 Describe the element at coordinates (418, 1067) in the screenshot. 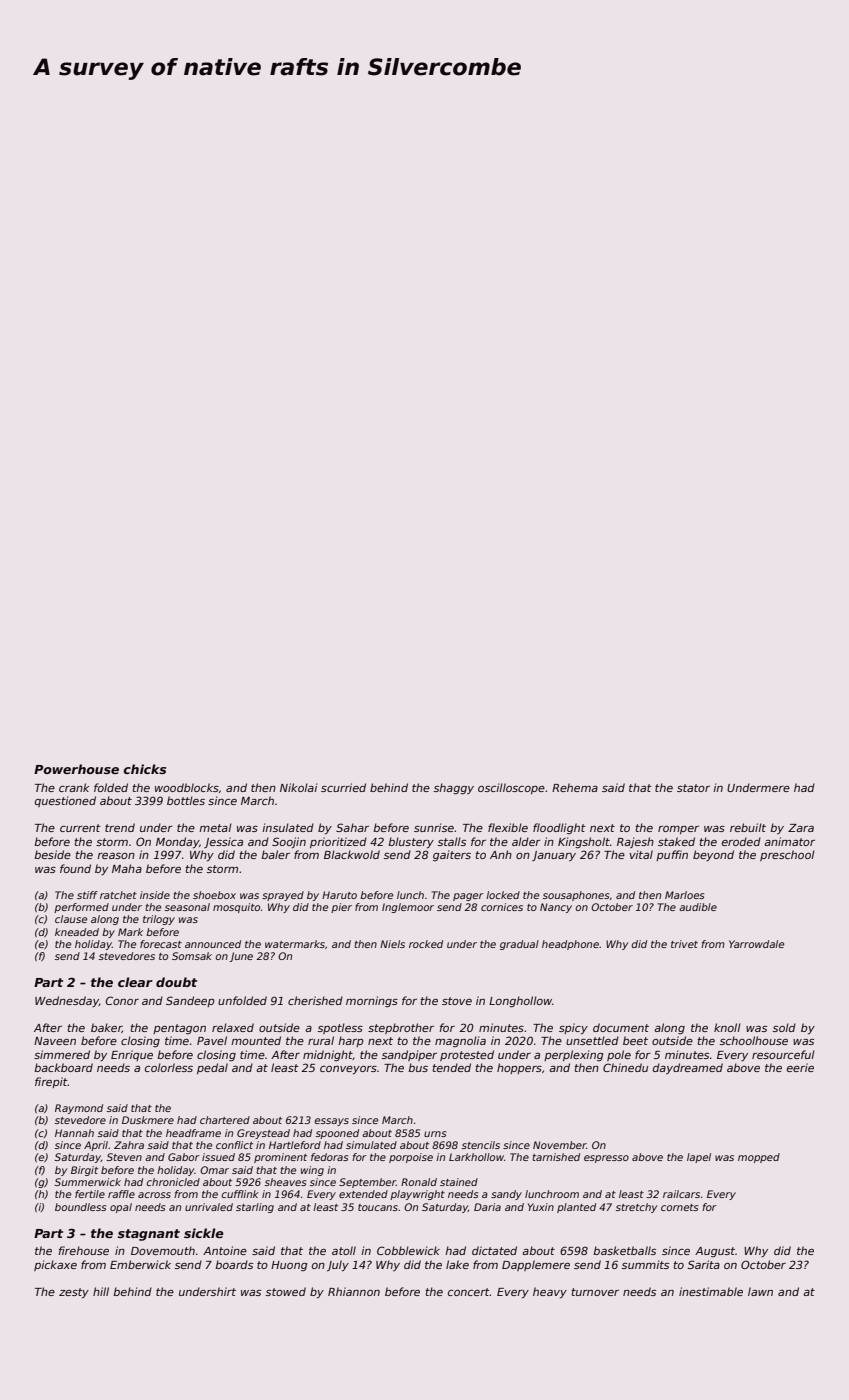

I see `bus` at that location.
